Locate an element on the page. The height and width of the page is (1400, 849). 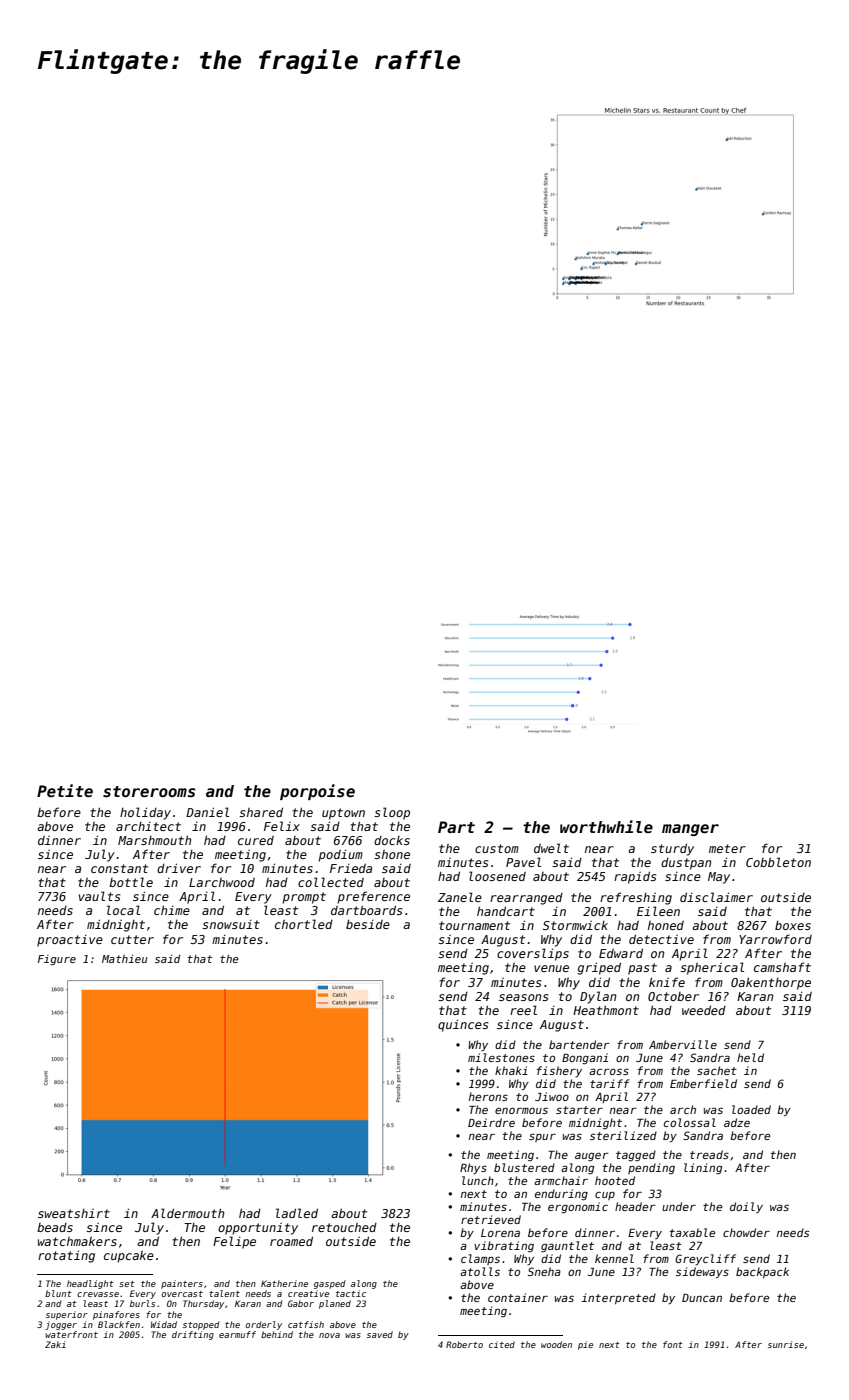
dwelt is located at coordinates (551, 848).
